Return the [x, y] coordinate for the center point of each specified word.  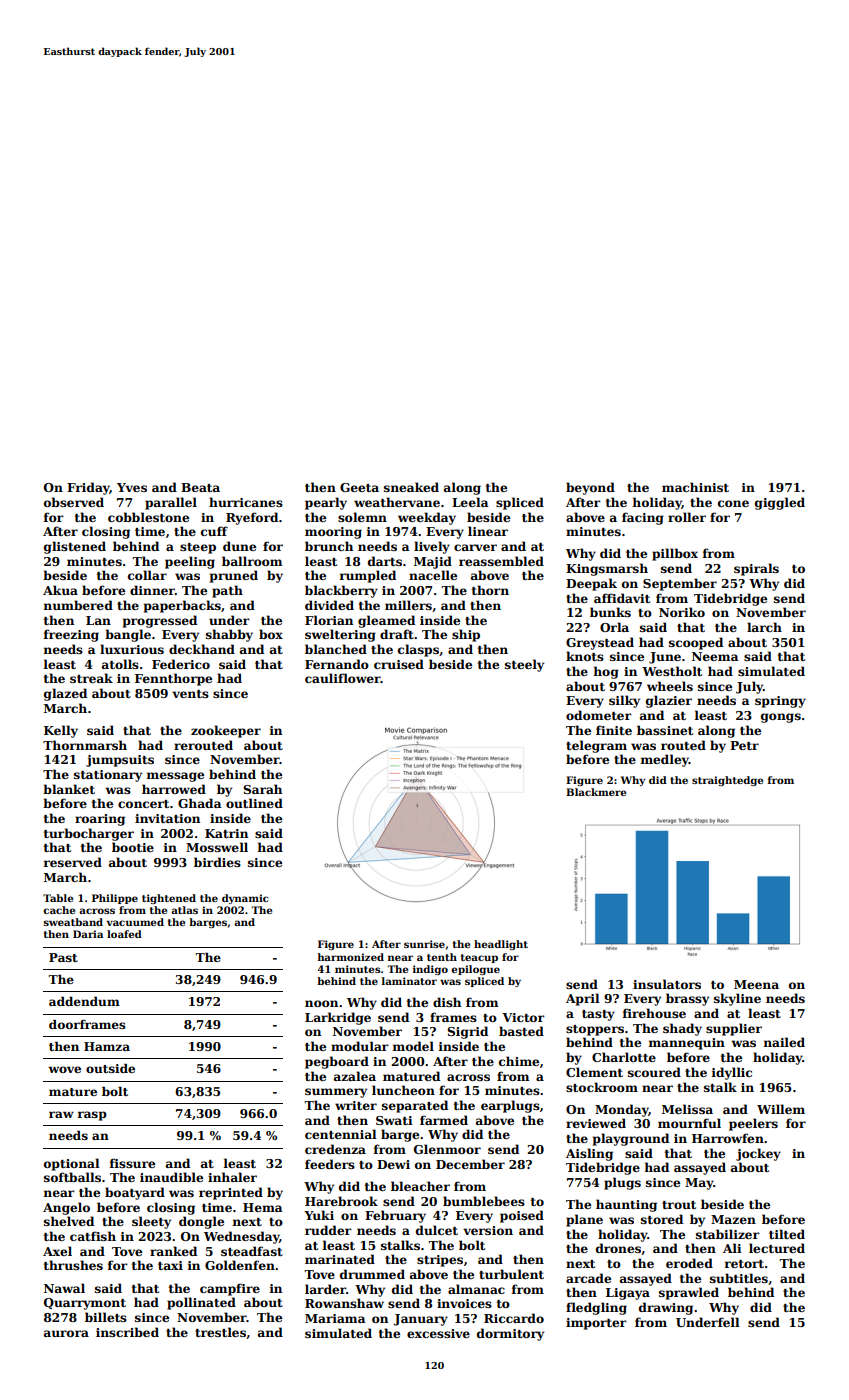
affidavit [622, 598]
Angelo [66, 1208]
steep [198, 548]
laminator [409, 981]
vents [190, 694]
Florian [329, 620]
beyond [590, 488]
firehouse [654, 1013]
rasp [92, 1116]
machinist [695, 487]
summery [336, 1093]
